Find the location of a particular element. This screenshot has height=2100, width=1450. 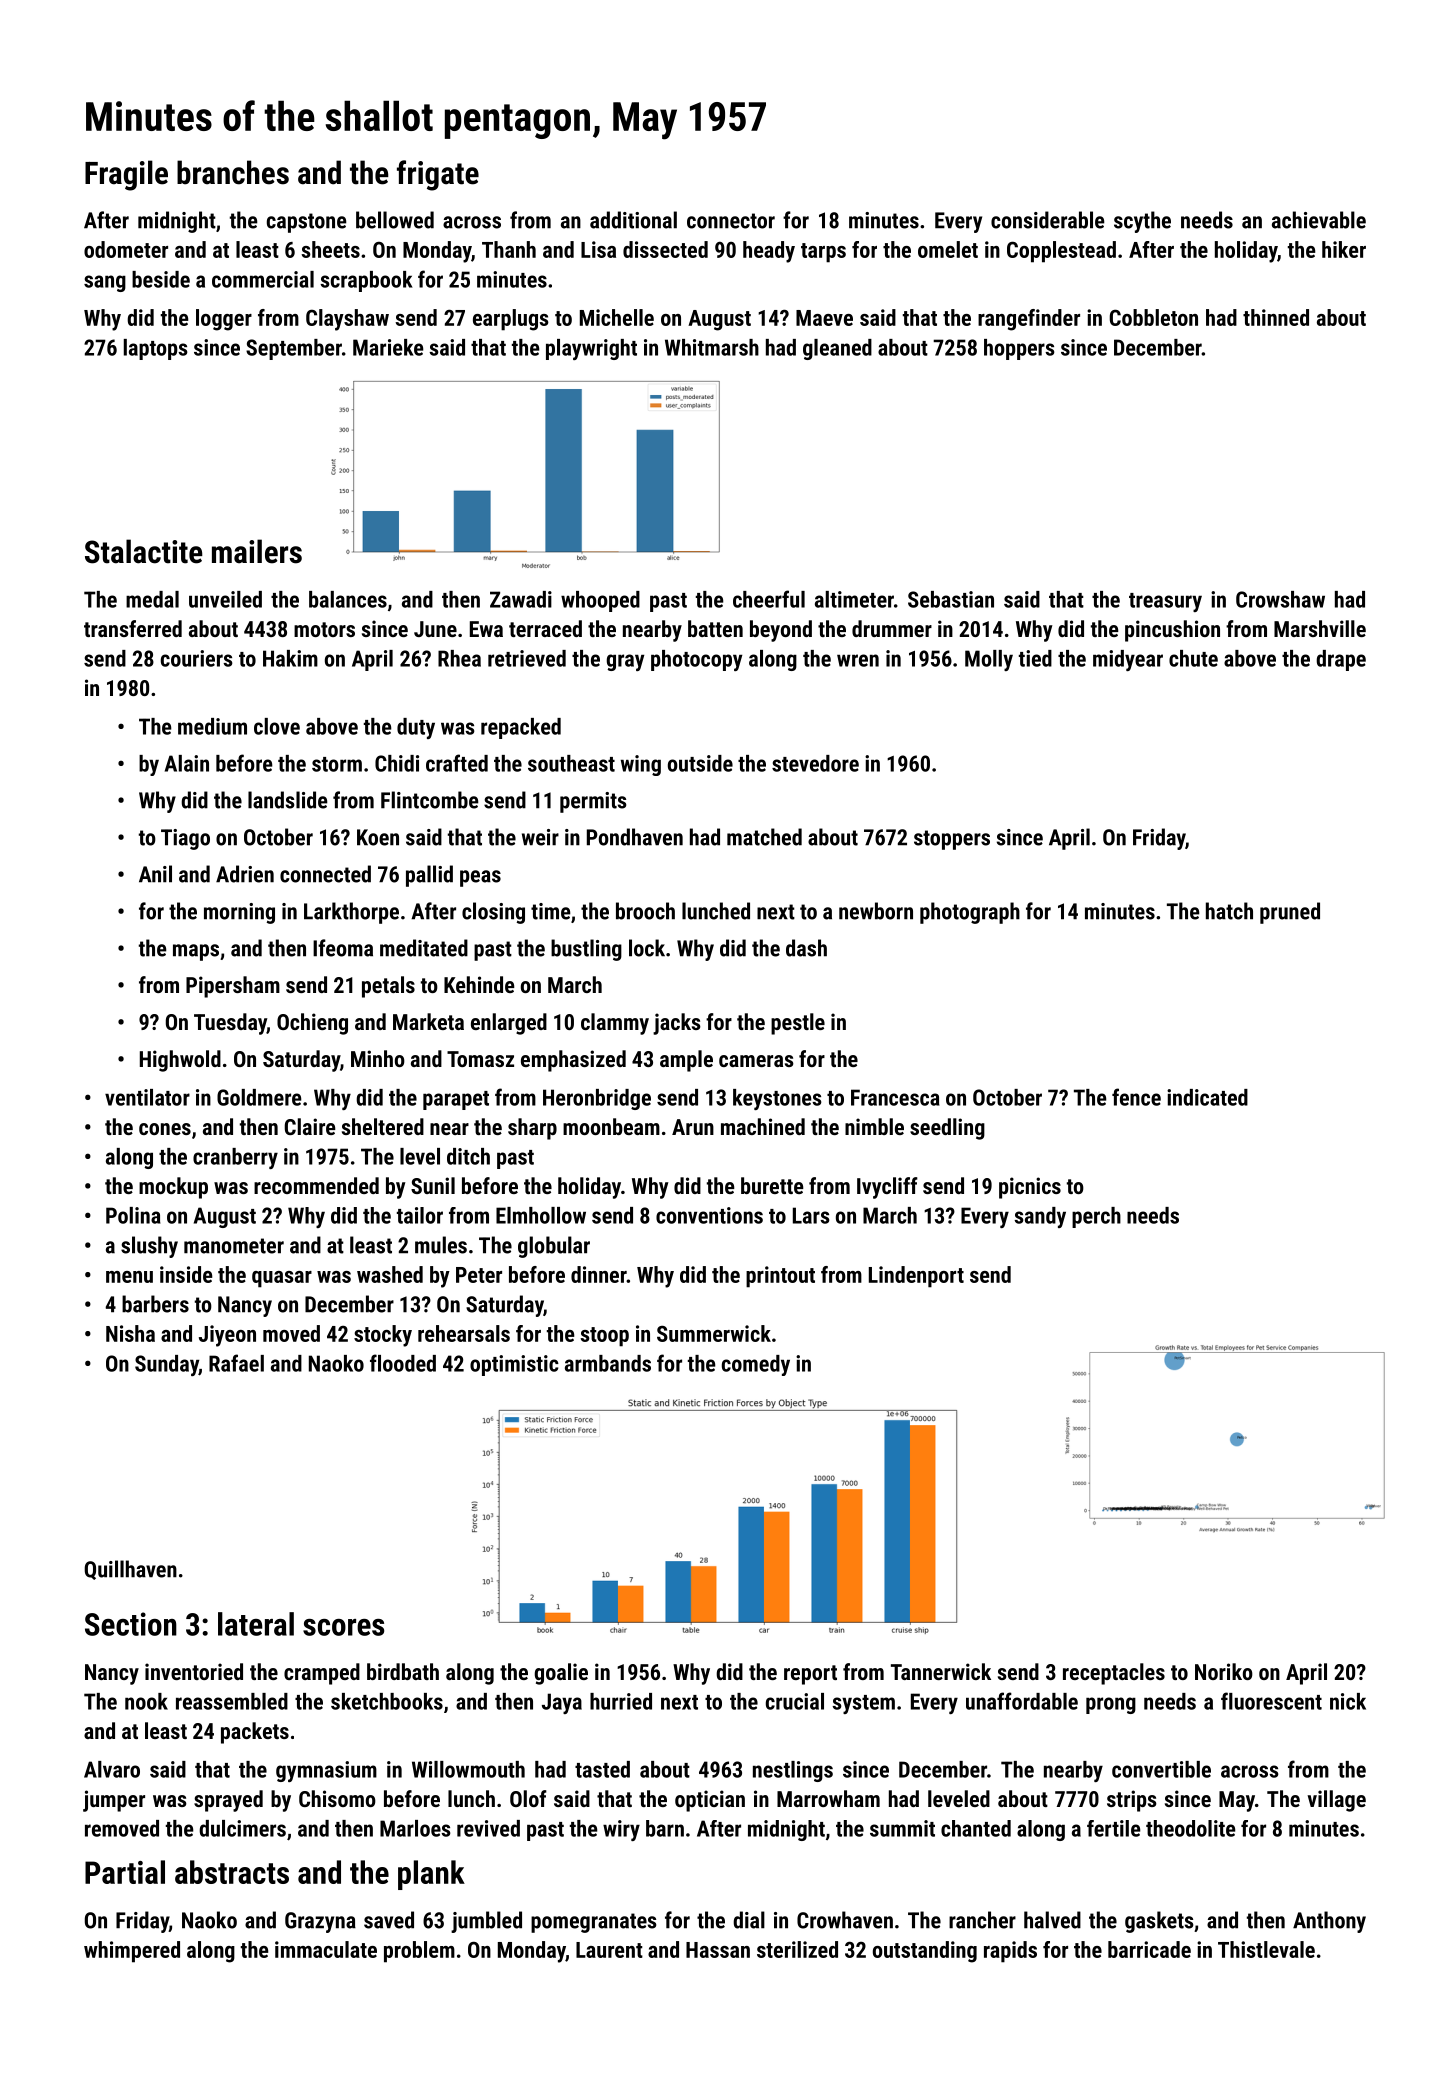

moonbeam is located at coordinates (611, 1126).
